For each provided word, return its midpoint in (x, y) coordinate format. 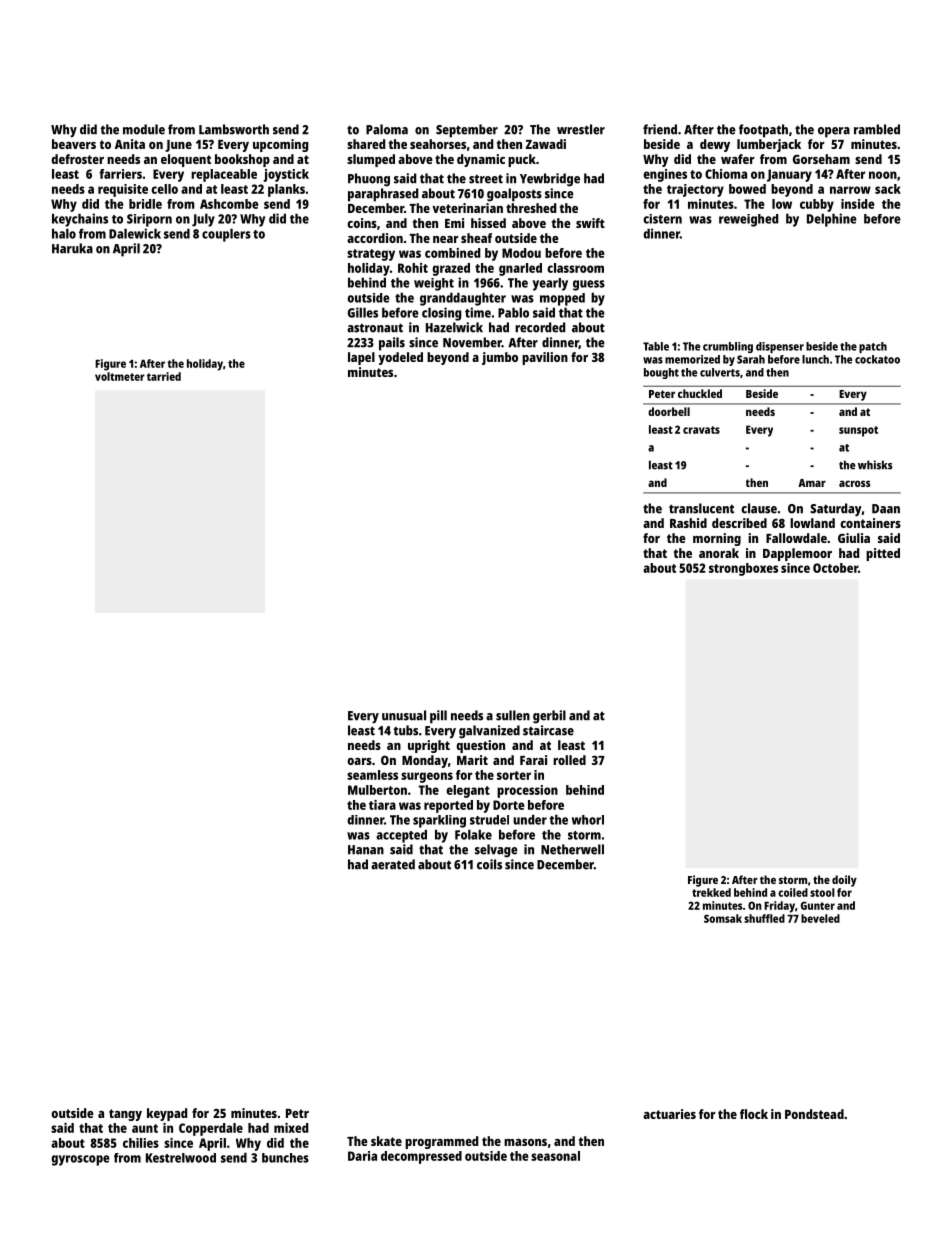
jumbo (500, 358)
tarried (164, 376)
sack (888, 189)
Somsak (723, 918)
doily (844, 881)
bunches (285, 1158)
